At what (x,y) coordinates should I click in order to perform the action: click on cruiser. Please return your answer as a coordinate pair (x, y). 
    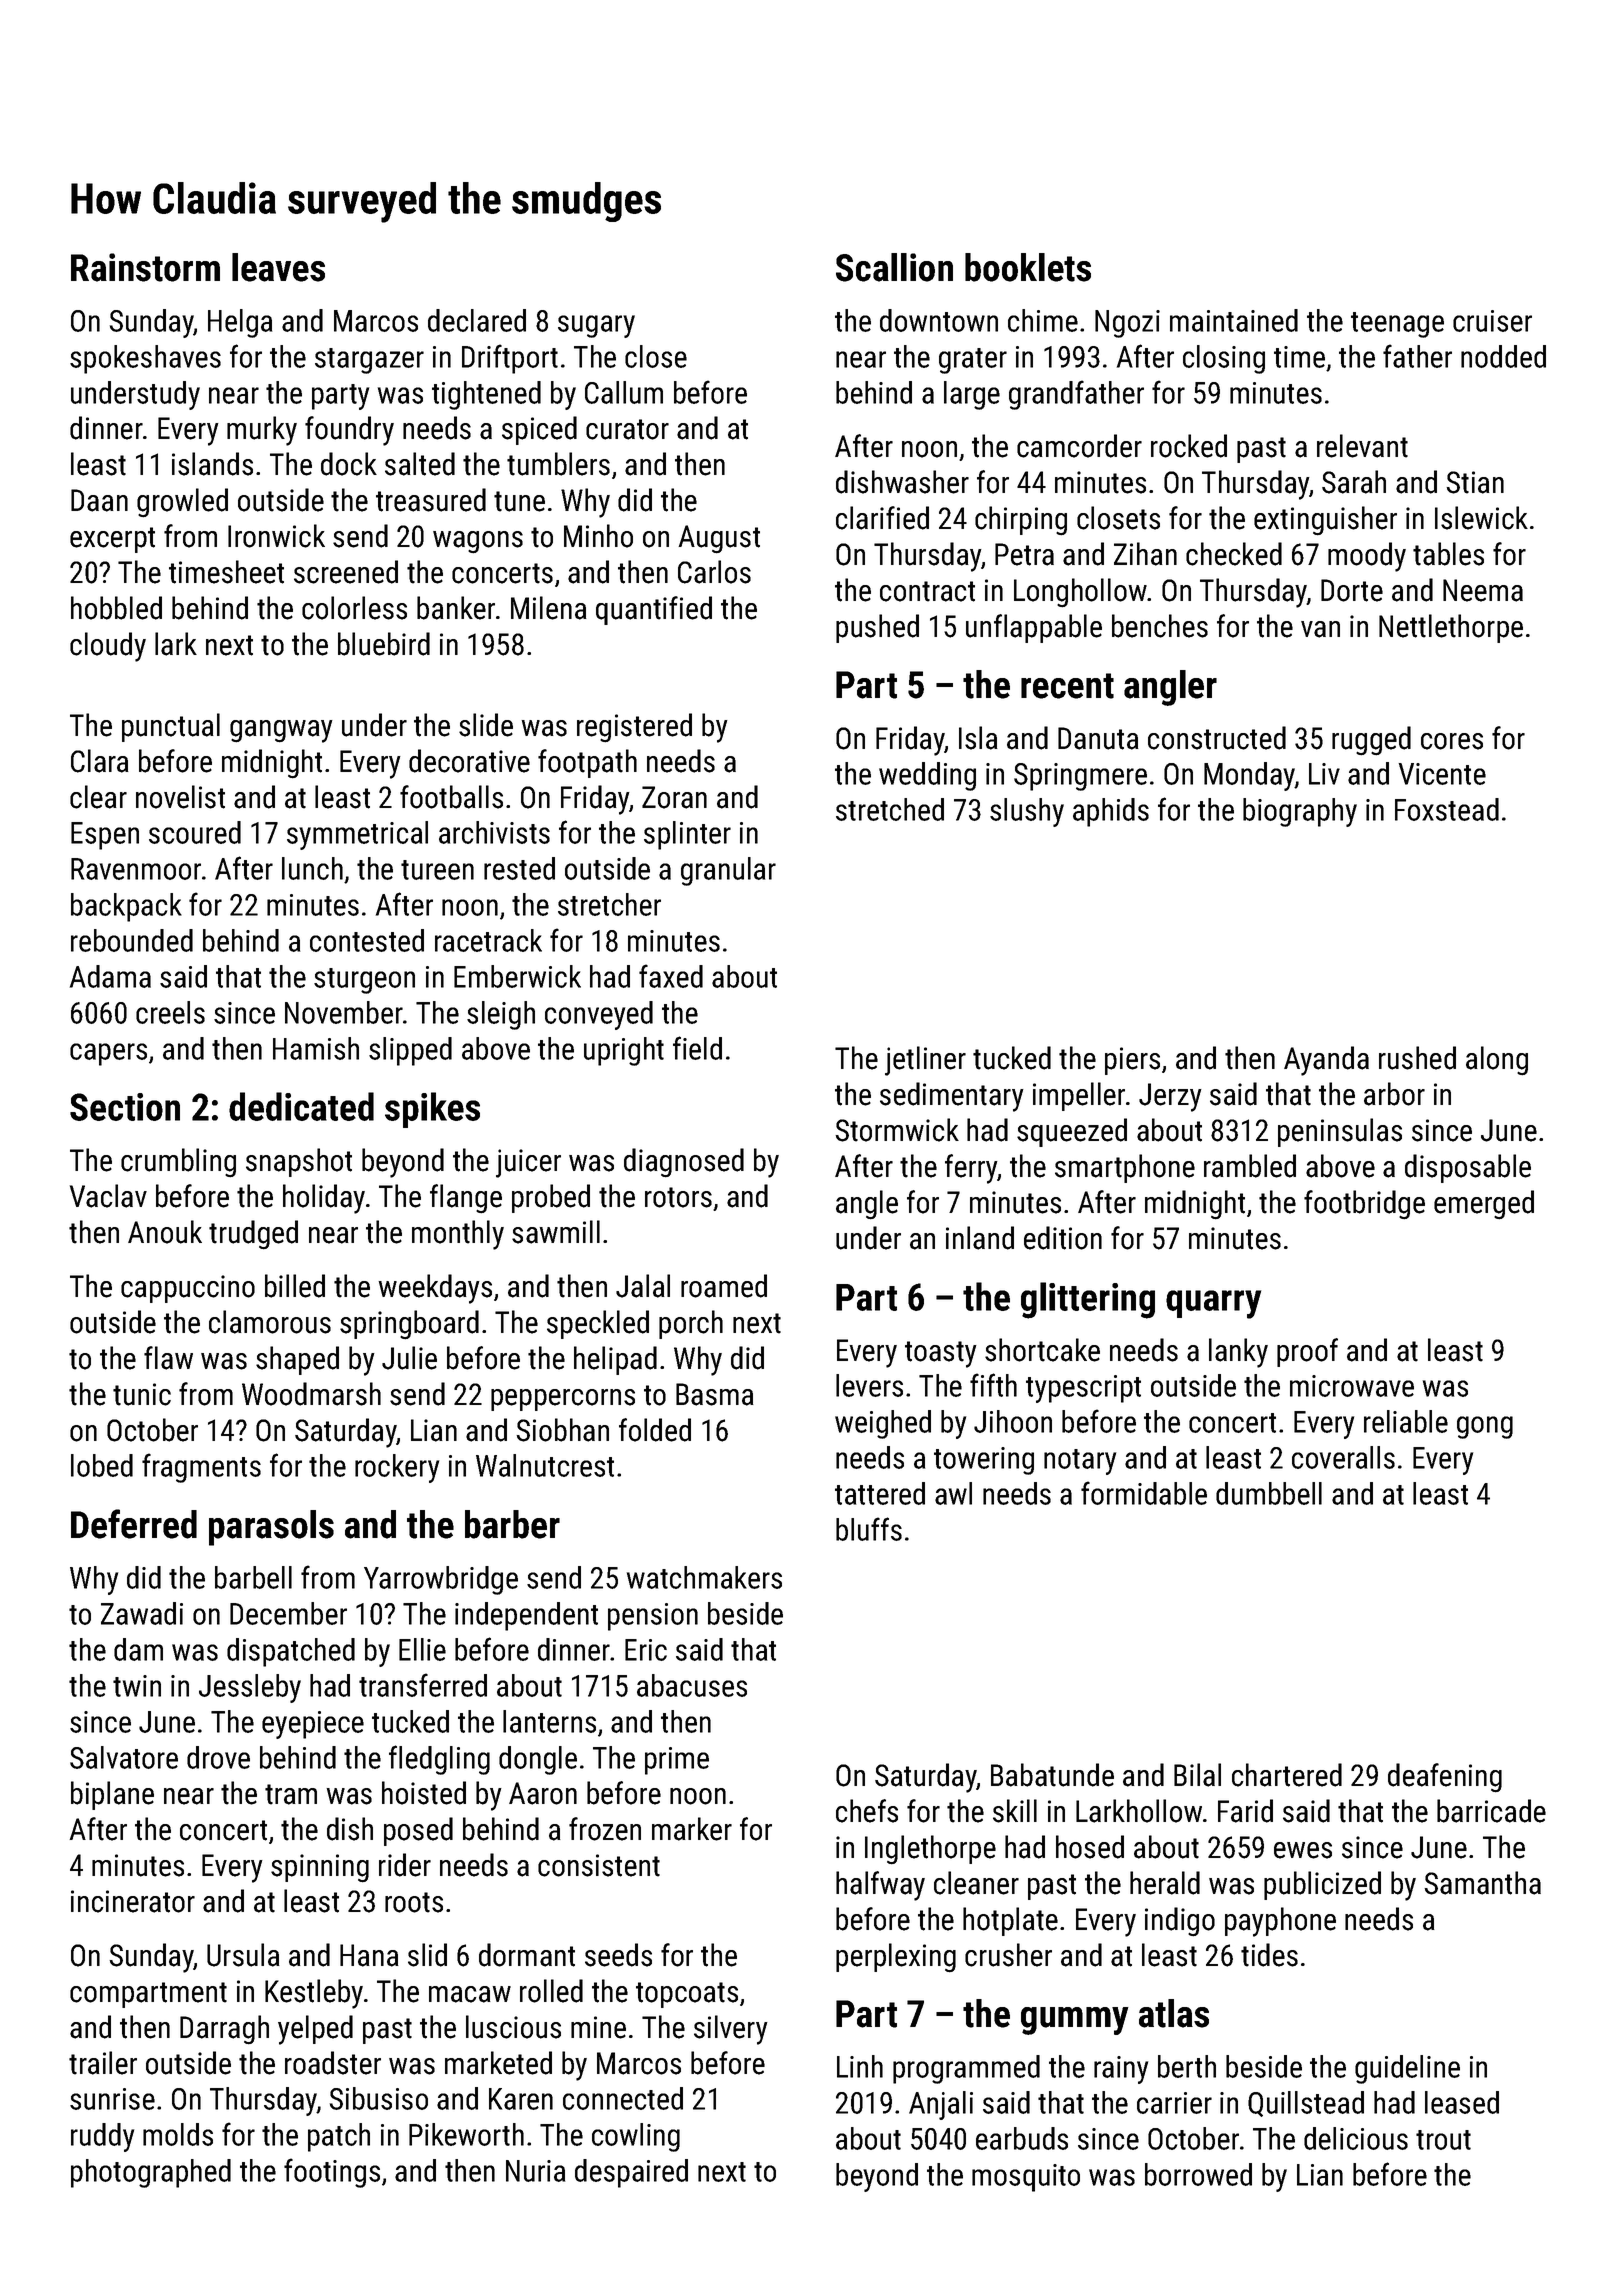
    Looking at the image, I should click on (1492, 321).
